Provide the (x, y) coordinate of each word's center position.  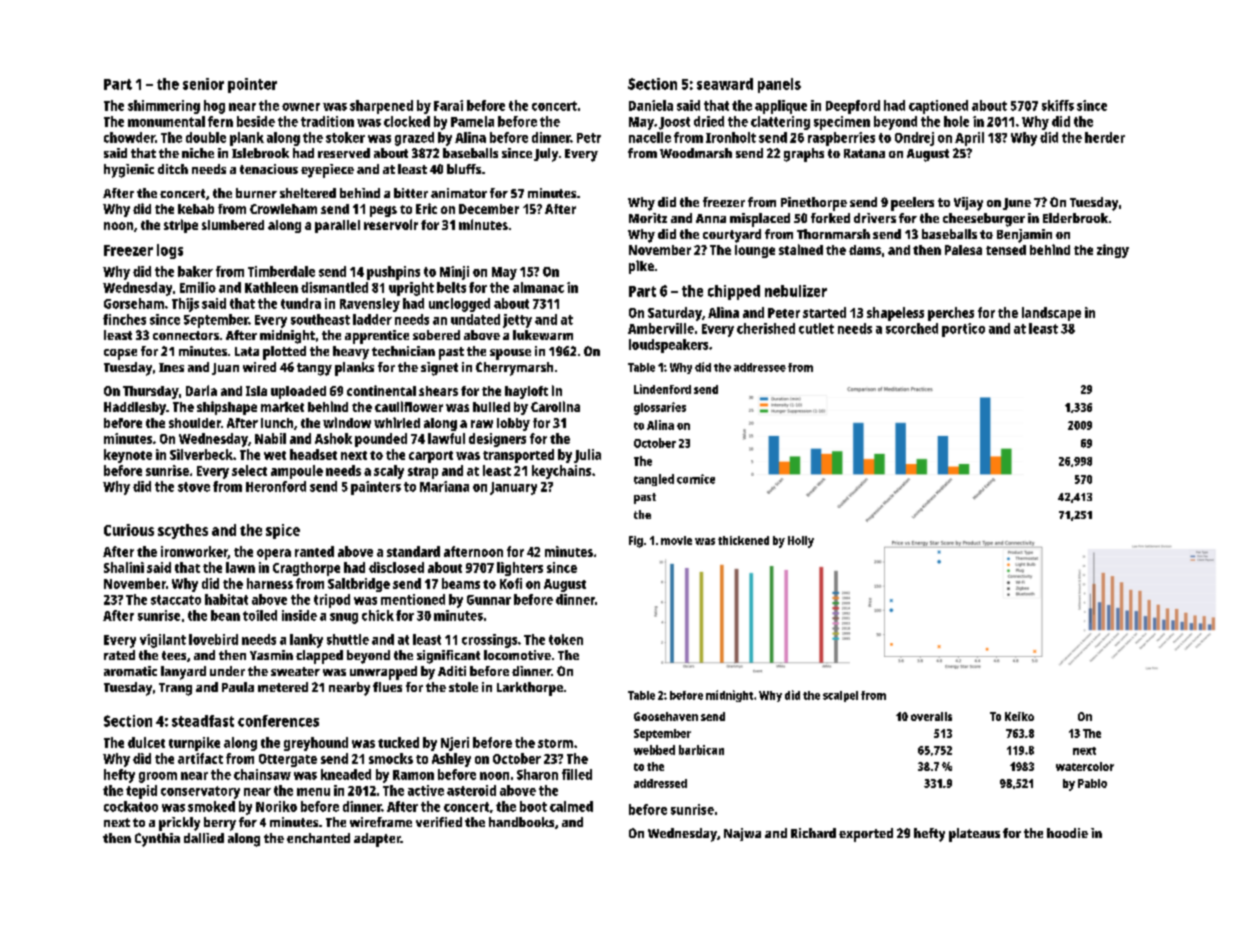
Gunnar (489, 600)
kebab (196, 209)
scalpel (840, 696)
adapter (377, 840)
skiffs (1058, 105)
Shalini (124, 567)
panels (779, 85)
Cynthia (157, 840)
